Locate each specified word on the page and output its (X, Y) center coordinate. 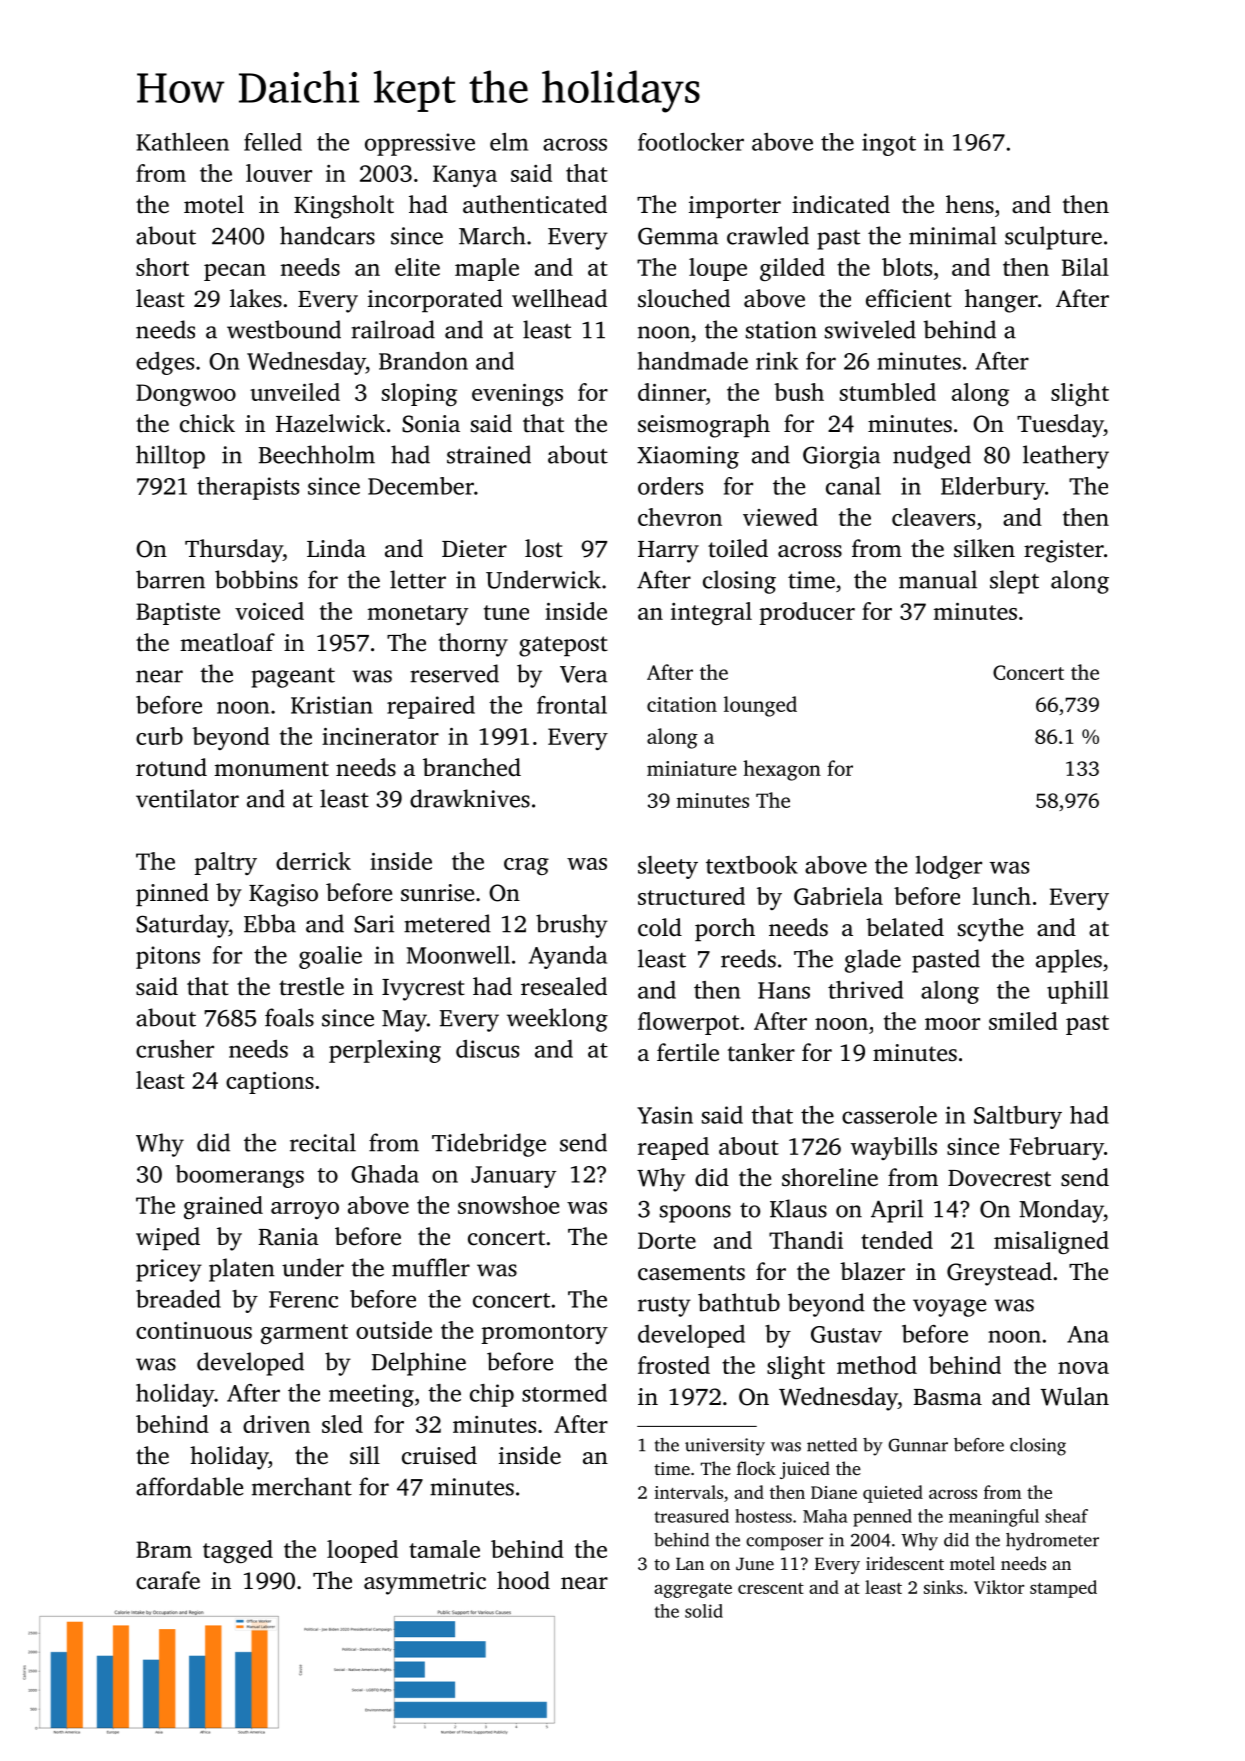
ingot (889, 144)
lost (544, 548)
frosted (674, 1365)
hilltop (170, 457)
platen (242, 1270)
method (877, 1365)
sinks (943, 1587)
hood (523, 1580)
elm (509, 142)
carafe (168, 1580)
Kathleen (182, 142)
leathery (1066, 457)
